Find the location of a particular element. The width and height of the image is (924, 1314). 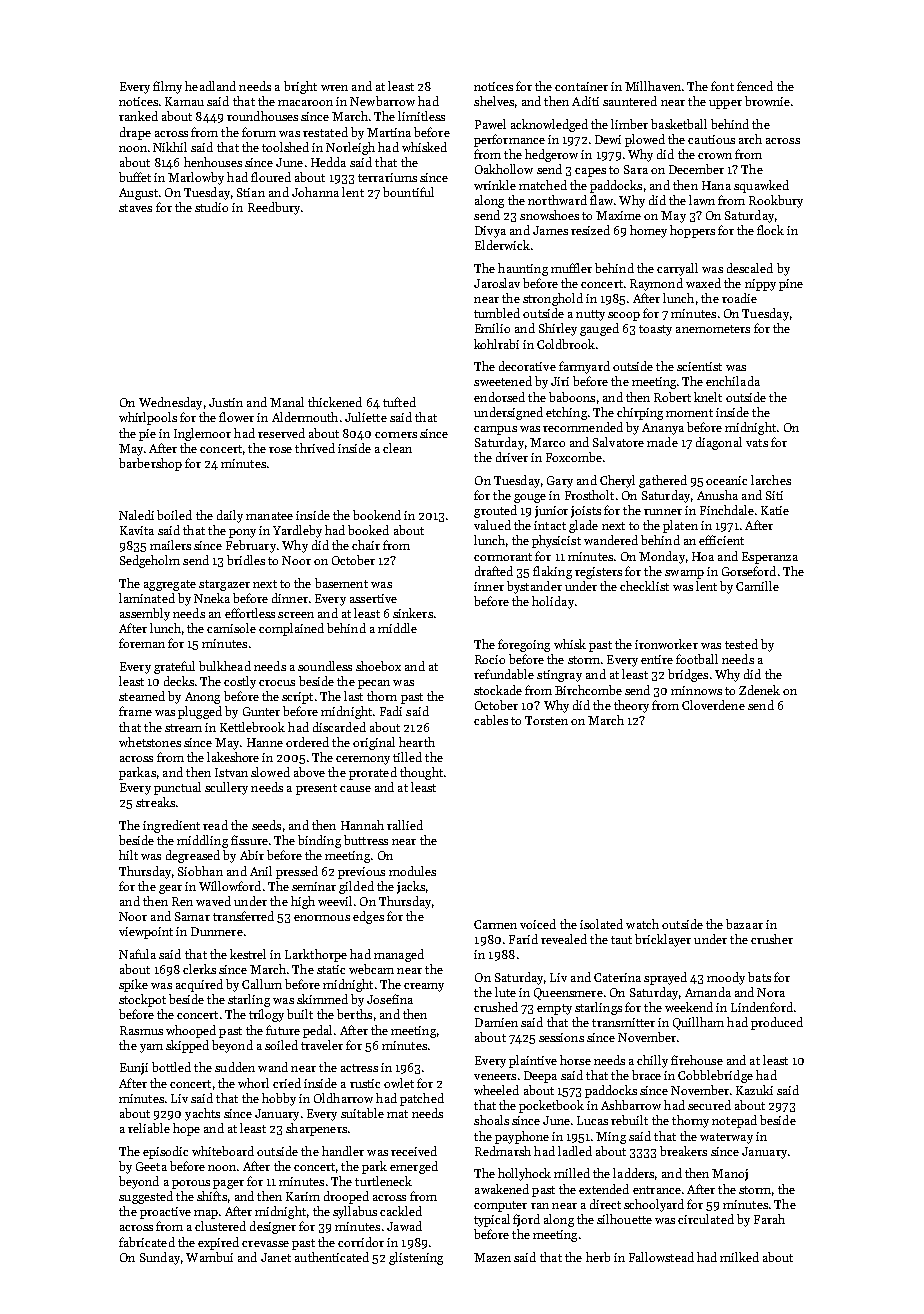

Sara is located at coordinates (636, 169).
